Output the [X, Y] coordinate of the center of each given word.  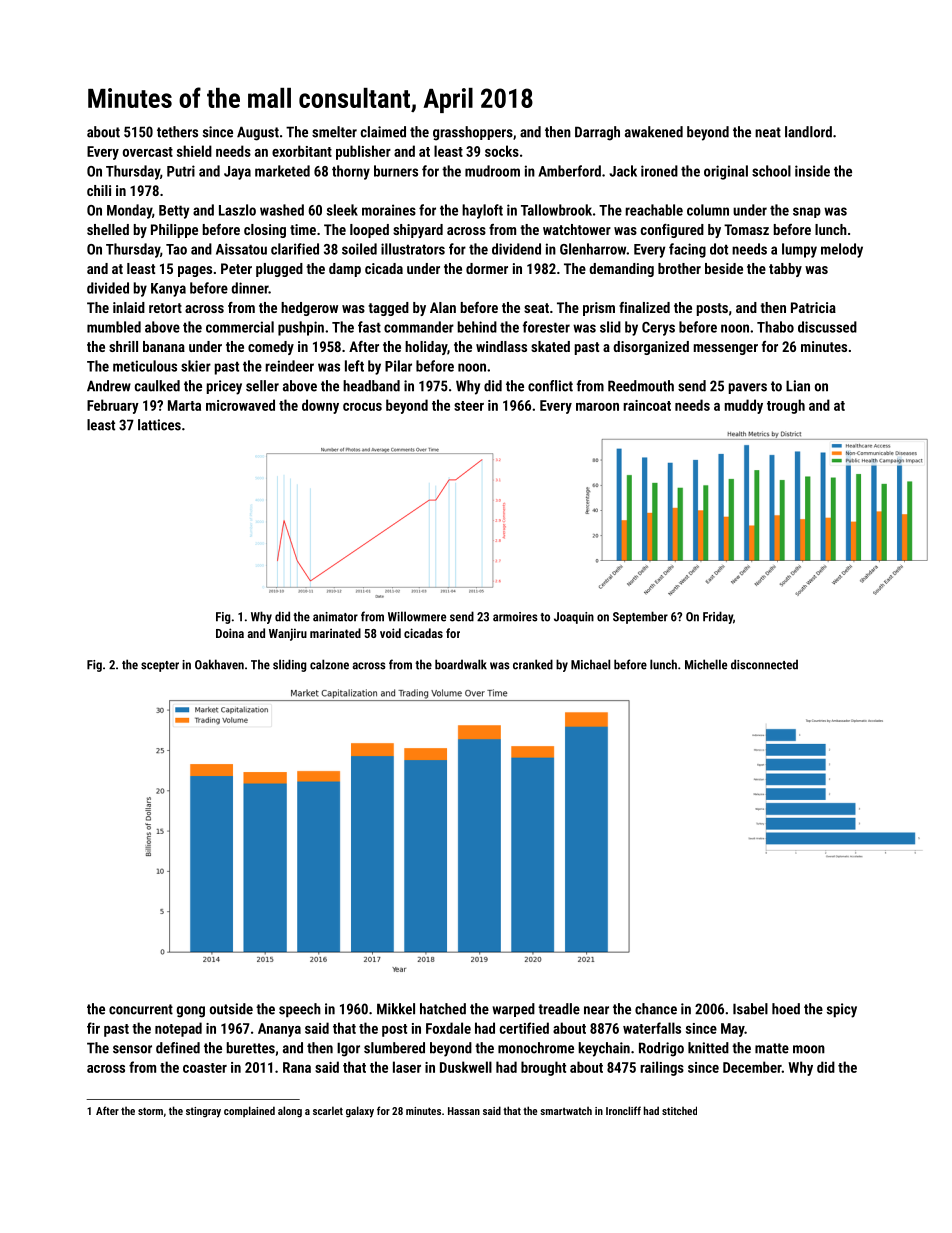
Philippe [174, 231]
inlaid [129, 307]
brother [679, 268]
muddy [744, 406]
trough [786, 406]
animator [335, 617]
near [596, 1010]
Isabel [750, 1009]
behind [477, 327]
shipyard [418, 231]
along [290, 1112]
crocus [362, 407]
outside [231, 1009]
